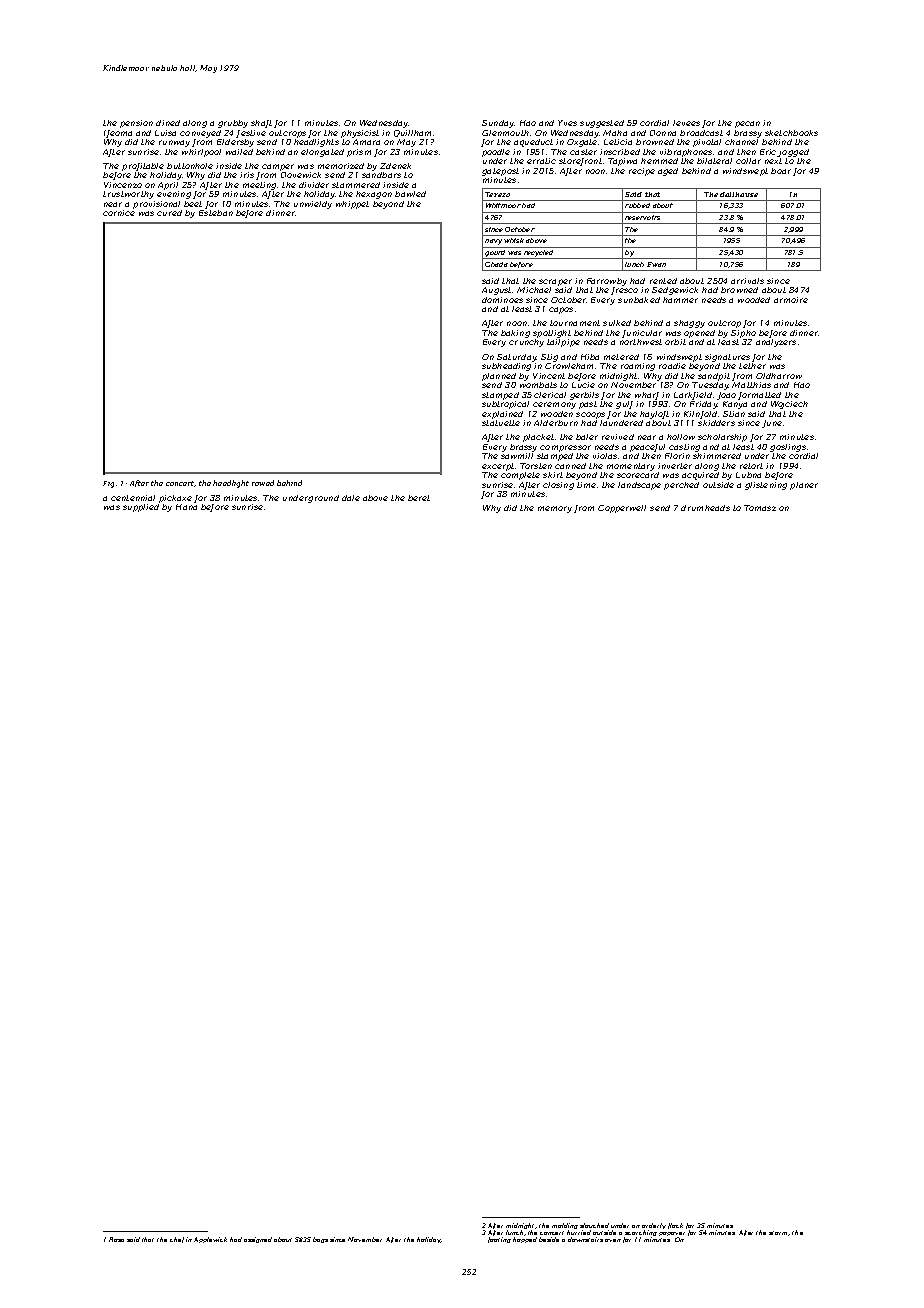  I want to click on opened, so click(699, 334).
